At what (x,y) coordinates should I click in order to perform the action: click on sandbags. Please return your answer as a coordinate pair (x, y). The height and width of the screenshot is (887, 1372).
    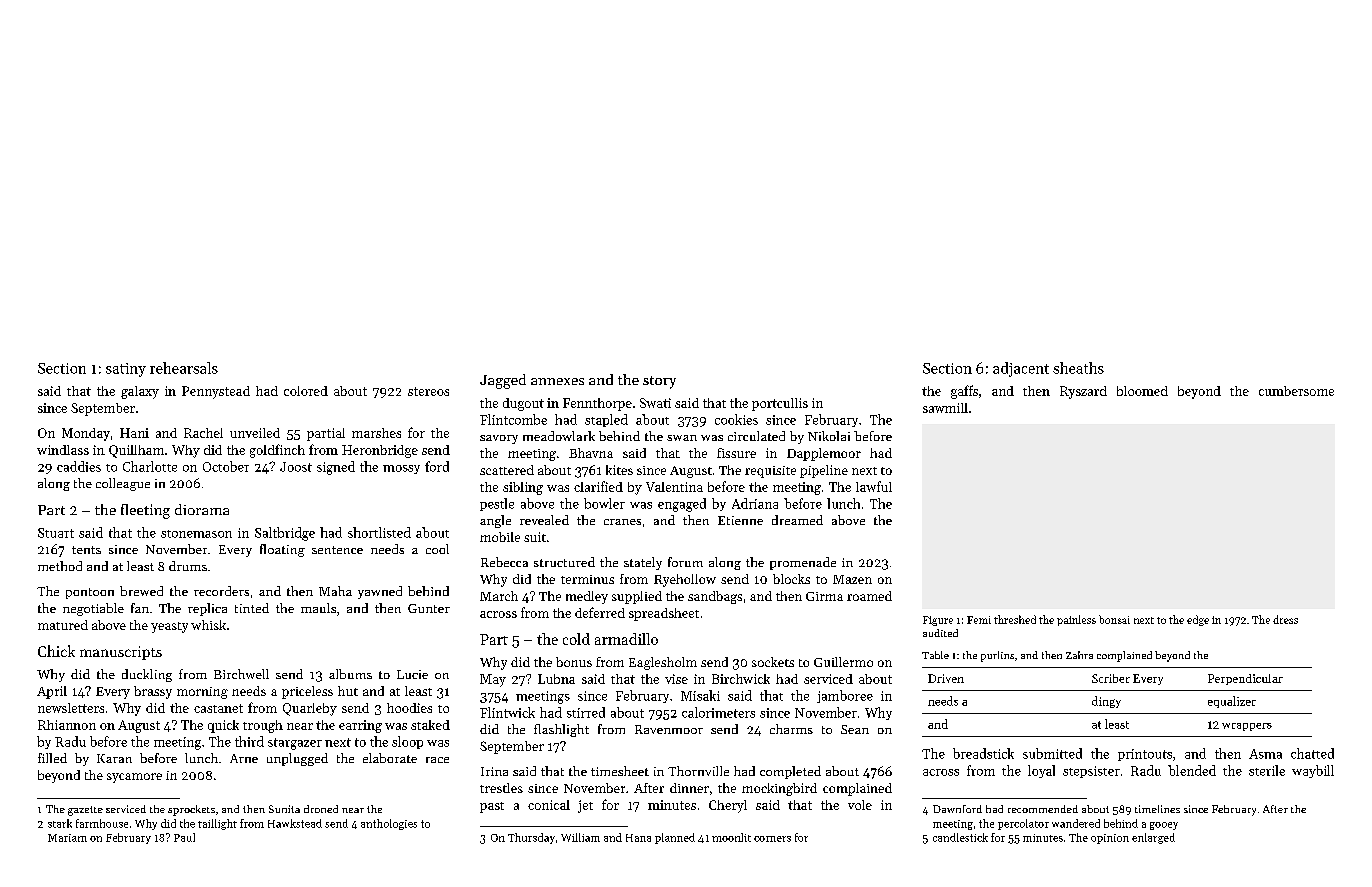
    Looking at the image, I should click on (715, 597).
